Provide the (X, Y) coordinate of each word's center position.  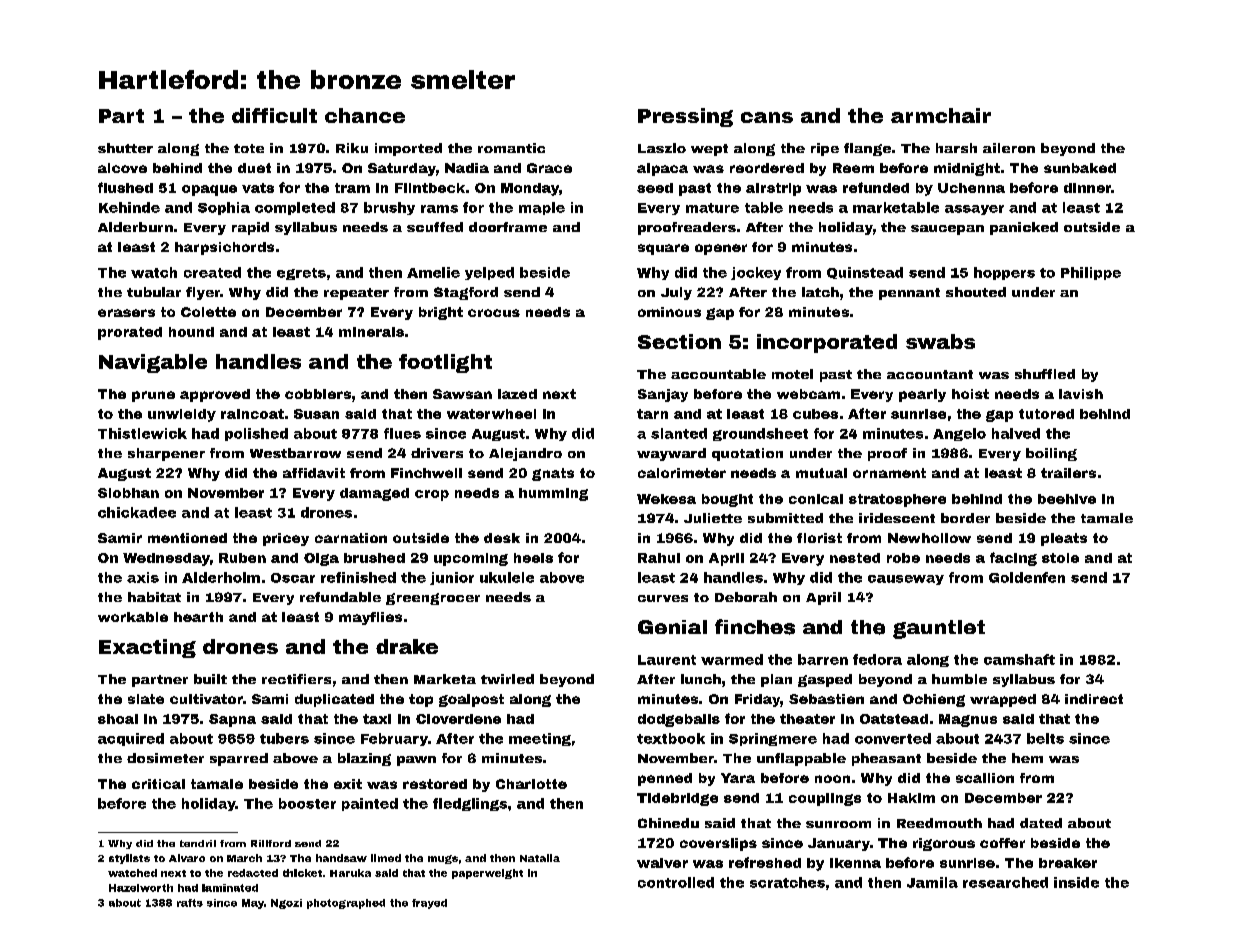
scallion (985, 778)
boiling (1051, 454)
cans (767, 117)
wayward (671, 454)
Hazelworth (141, 888)
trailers (1068, 473)
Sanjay (663, 395)
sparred (239, 759)
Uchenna (971, 188)
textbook (671, 738)
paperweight (487, 874)
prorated (130, 333)
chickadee (137, 512)
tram (352, 188)
